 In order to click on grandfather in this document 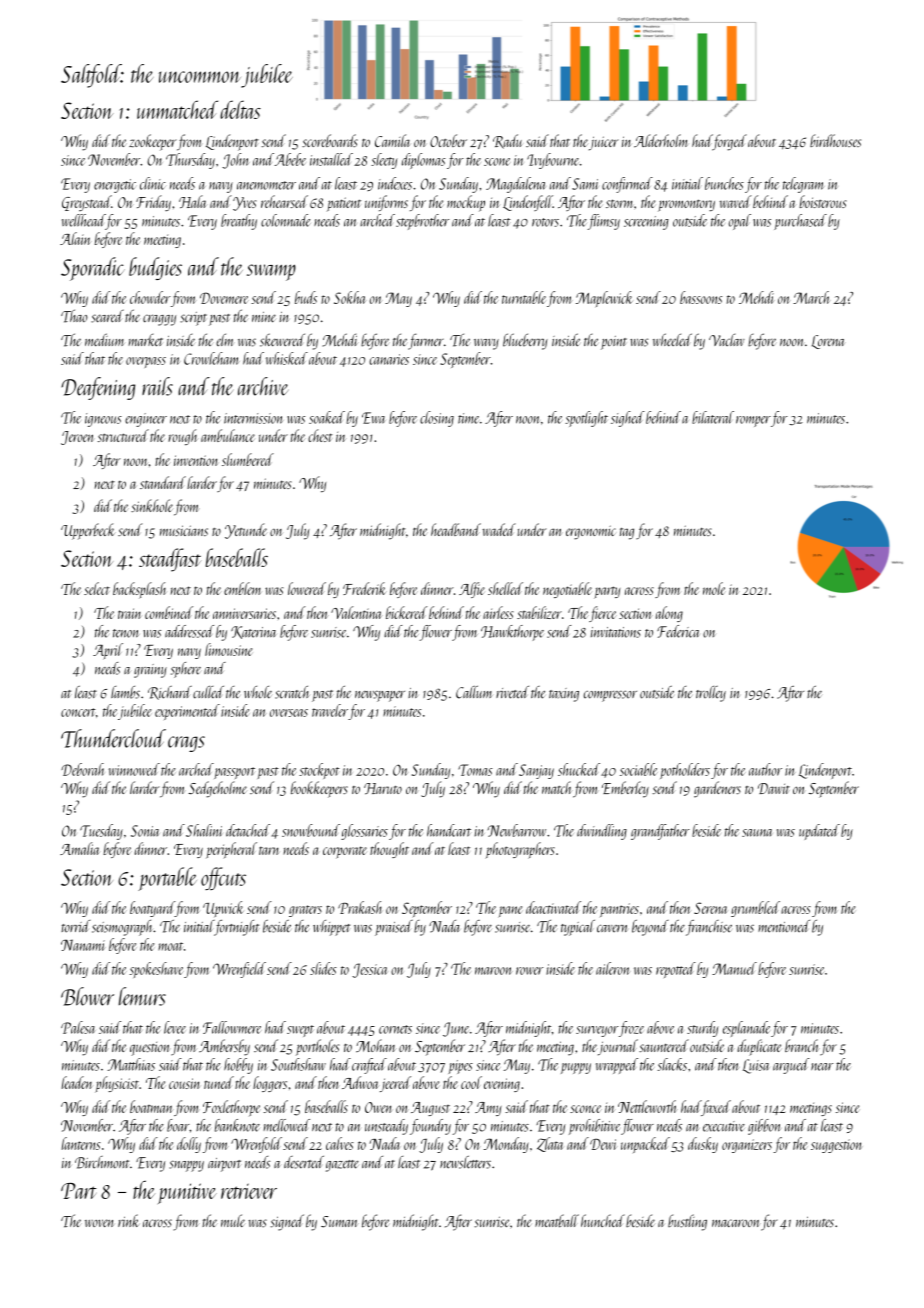, I will do `click(660, 832)`.
